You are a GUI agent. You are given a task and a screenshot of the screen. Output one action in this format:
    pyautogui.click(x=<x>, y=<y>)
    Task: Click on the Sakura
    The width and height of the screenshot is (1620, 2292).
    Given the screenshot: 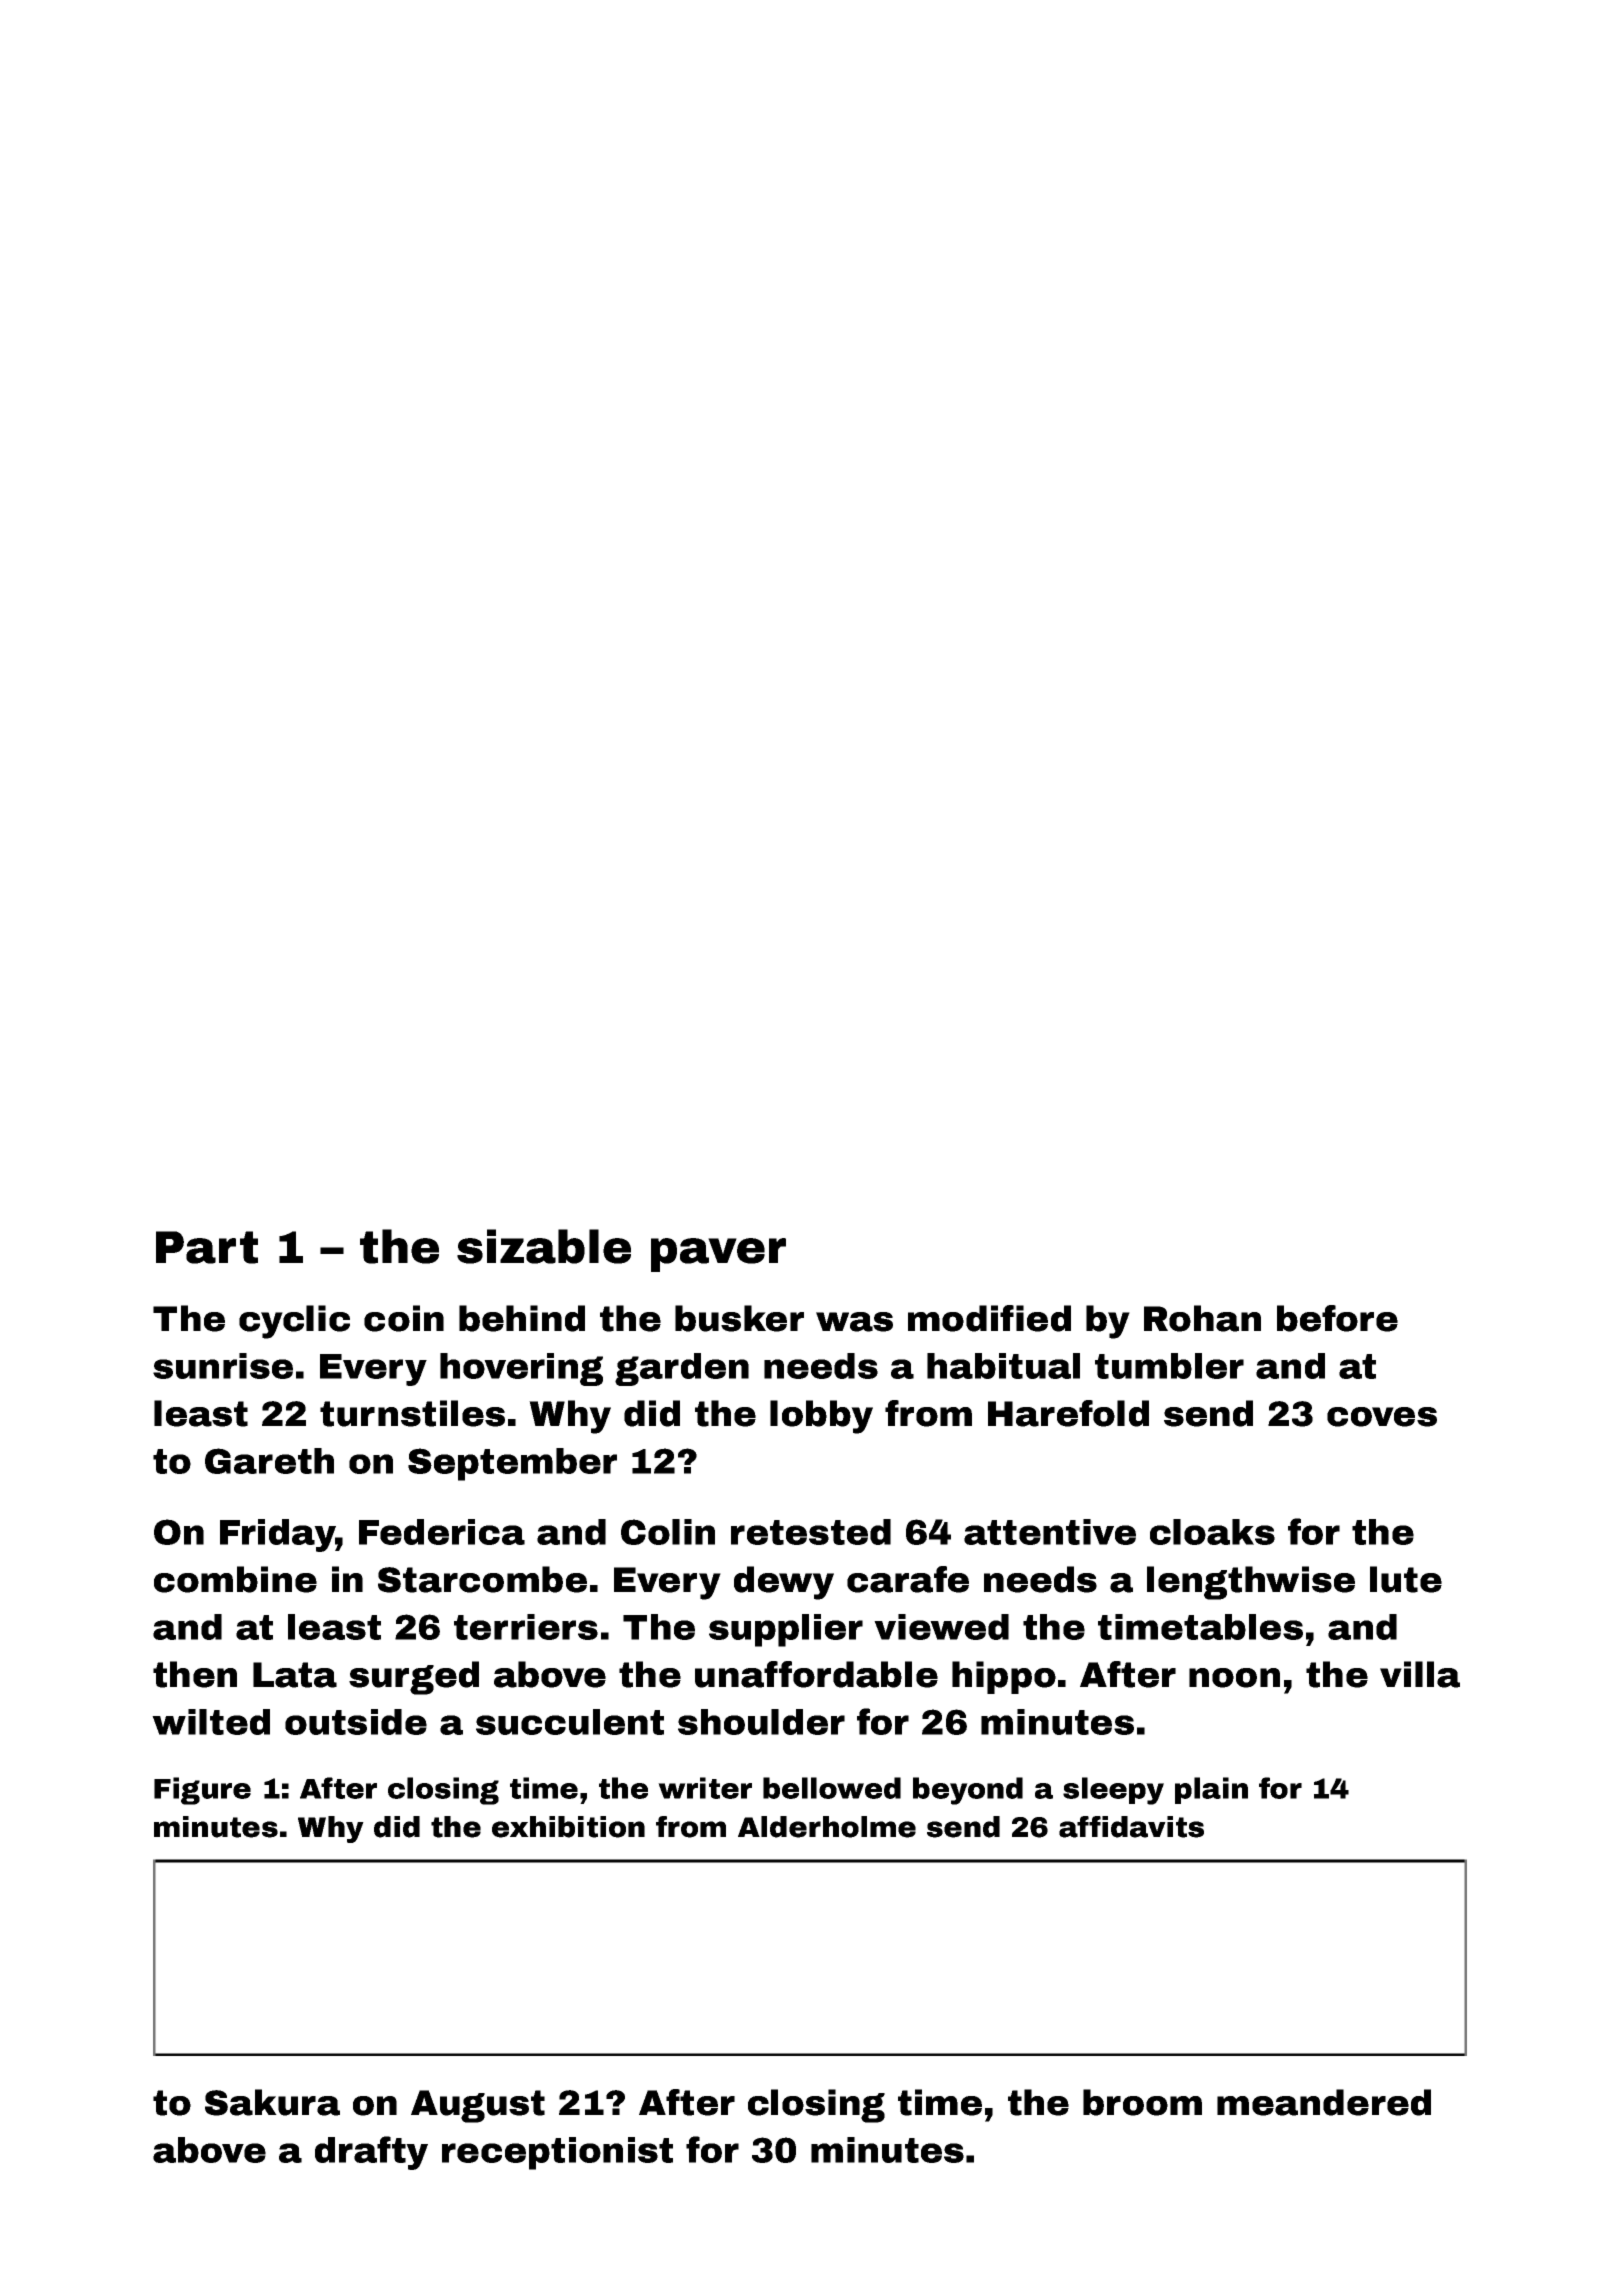 What is the action you would take?
    pyautogui.click(x=272, y=2102)
